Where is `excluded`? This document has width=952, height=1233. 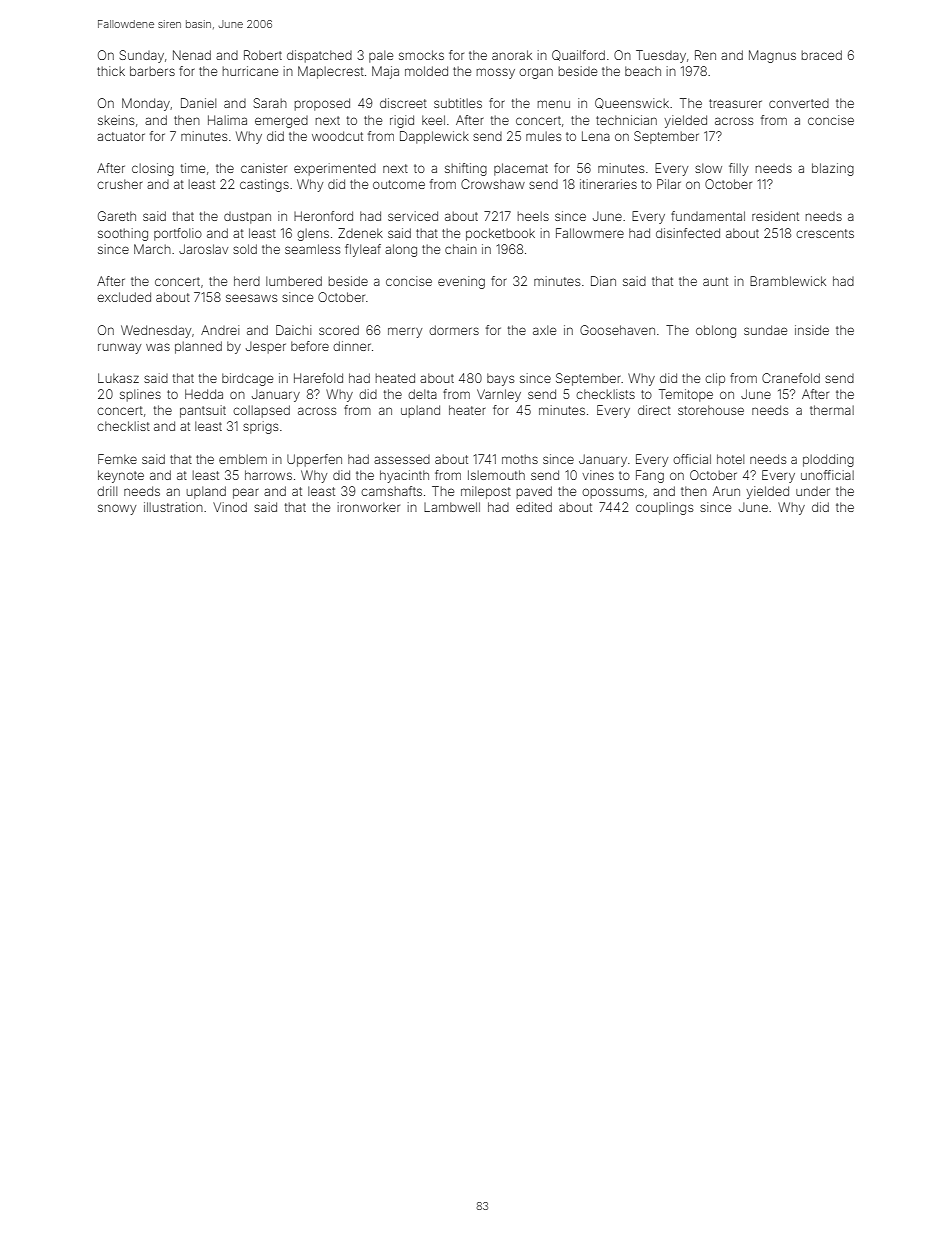 excluded is located at coordinates (124, 297).
